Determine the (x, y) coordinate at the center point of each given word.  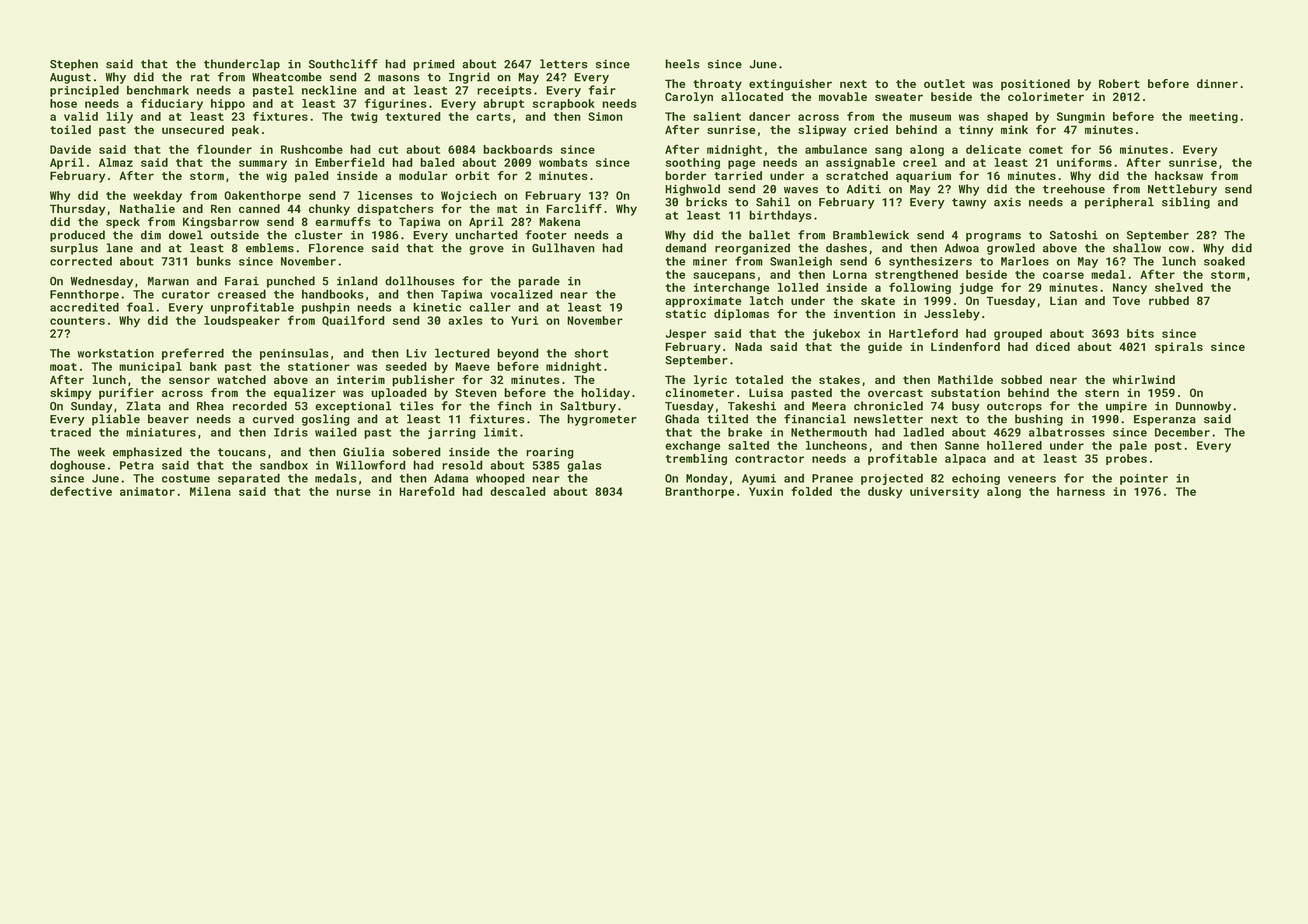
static (686, 313)
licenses (385, 195)
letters (564, 64)
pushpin (326, 308)
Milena (210, 491)
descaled (518, 491)
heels (682, 64)
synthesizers (930, 262)
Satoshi (1074, 235)
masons (399, 78)
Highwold (692, 190)
